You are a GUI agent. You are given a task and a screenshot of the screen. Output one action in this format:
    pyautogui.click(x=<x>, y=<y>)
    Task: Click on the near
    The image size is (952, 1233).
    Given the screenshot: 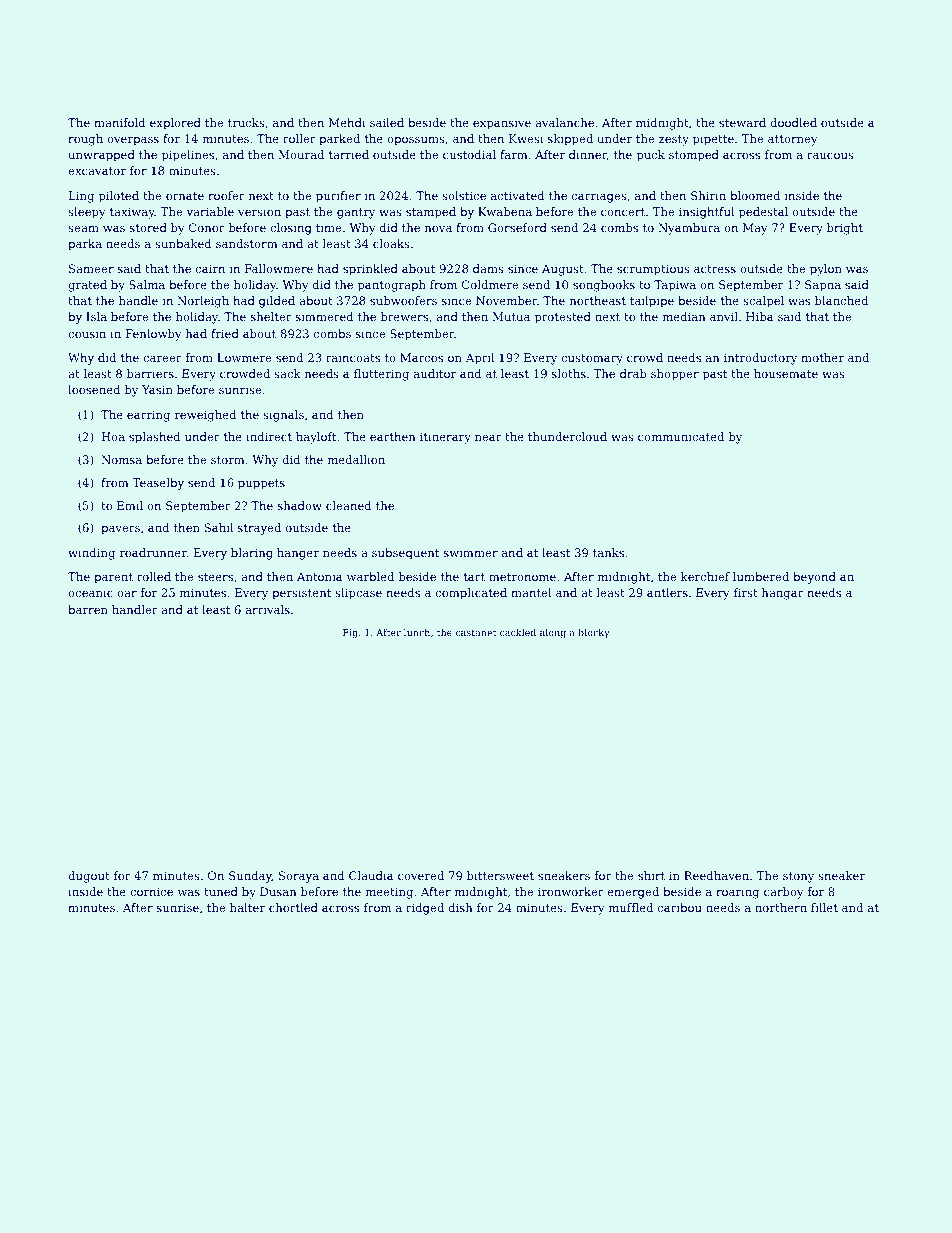 What is the action you would take?
    pyautogui.click(x=488, y=438)
